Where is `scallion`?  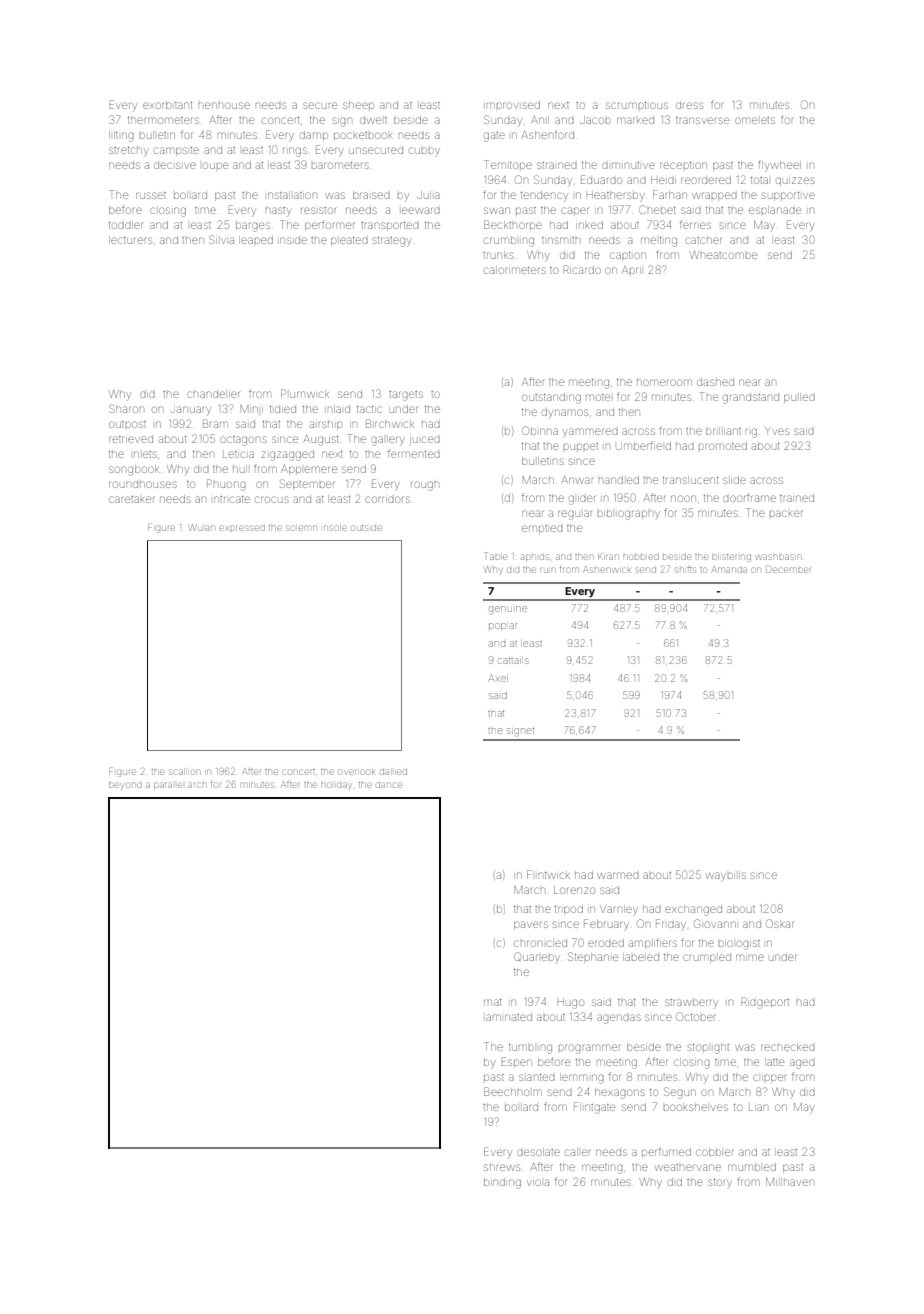 scallion is located at coordinates (184, 772).
